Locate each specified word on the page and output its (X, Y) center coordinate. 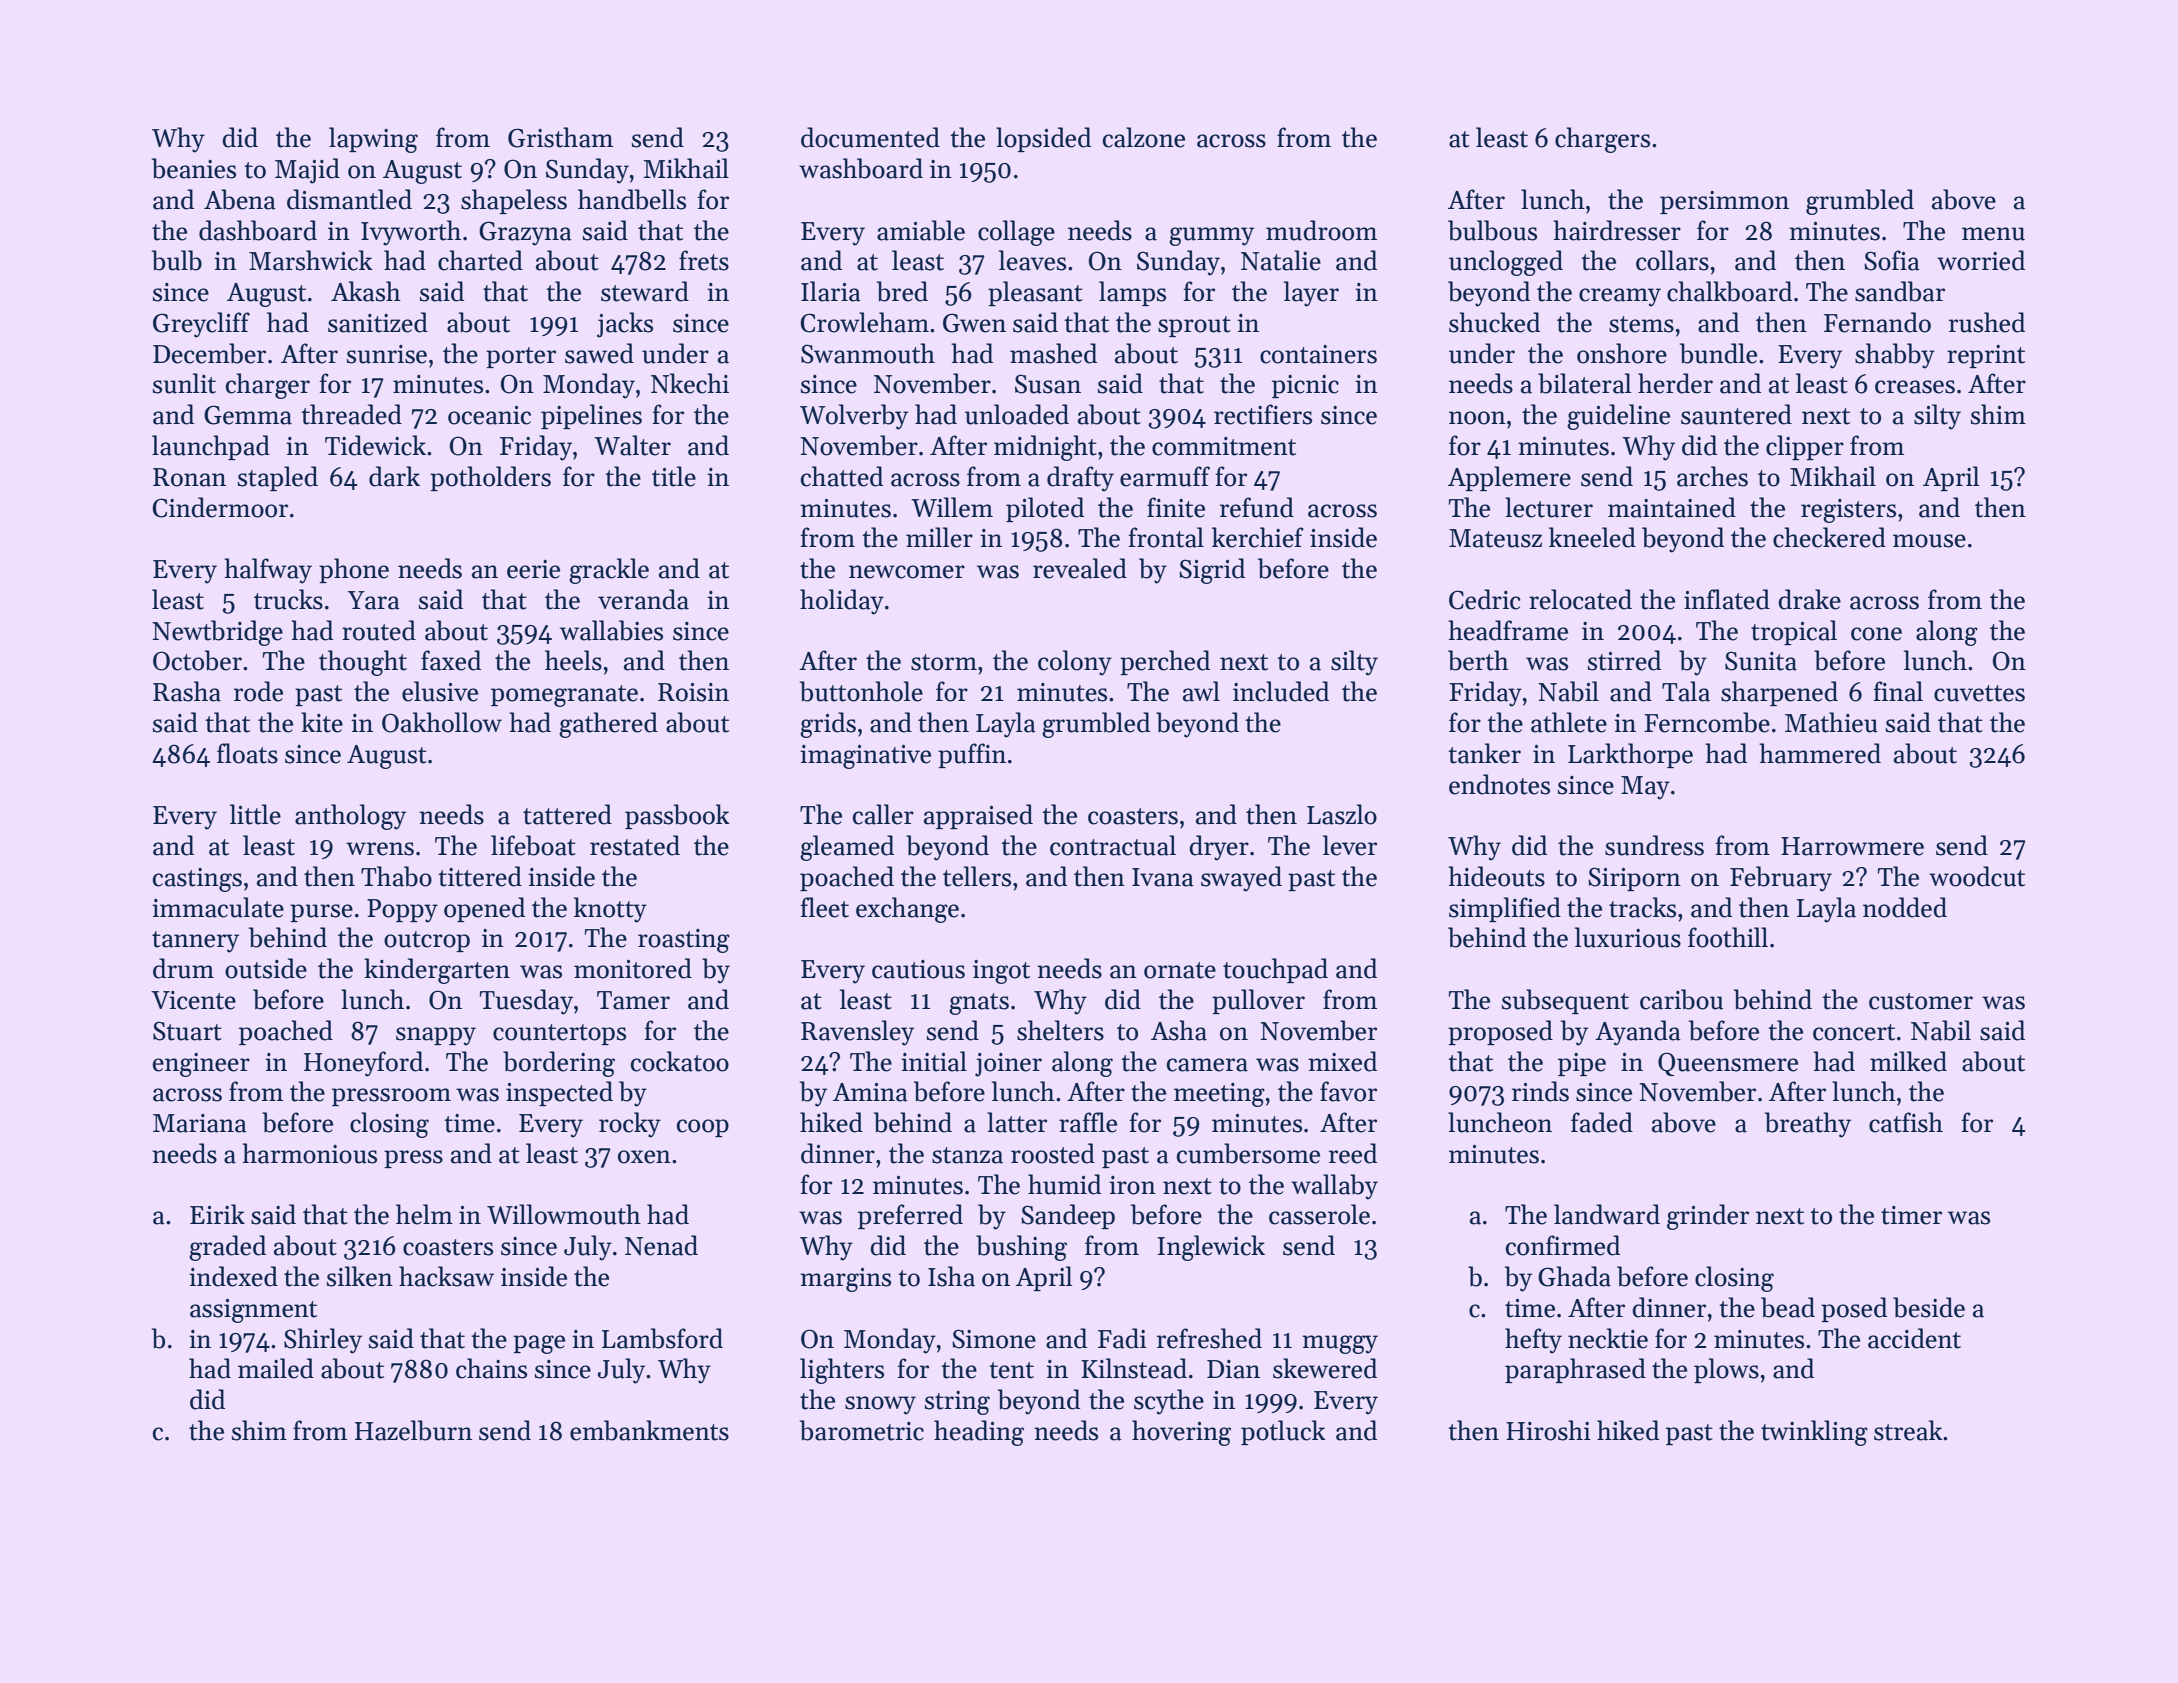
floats (247, 753)
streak (1908, 1430)
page (539, 1344)
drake (1809, 599)
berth (1478, 660)
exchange (907, 910)
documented (870, 137)
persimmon (1724, 202)
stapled (278, 478)
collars (1672, 260)
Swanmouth (868, 353)
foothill (1728, 937)
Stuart (187, 1031)
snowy (880, 1405)
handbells (632, 199)
